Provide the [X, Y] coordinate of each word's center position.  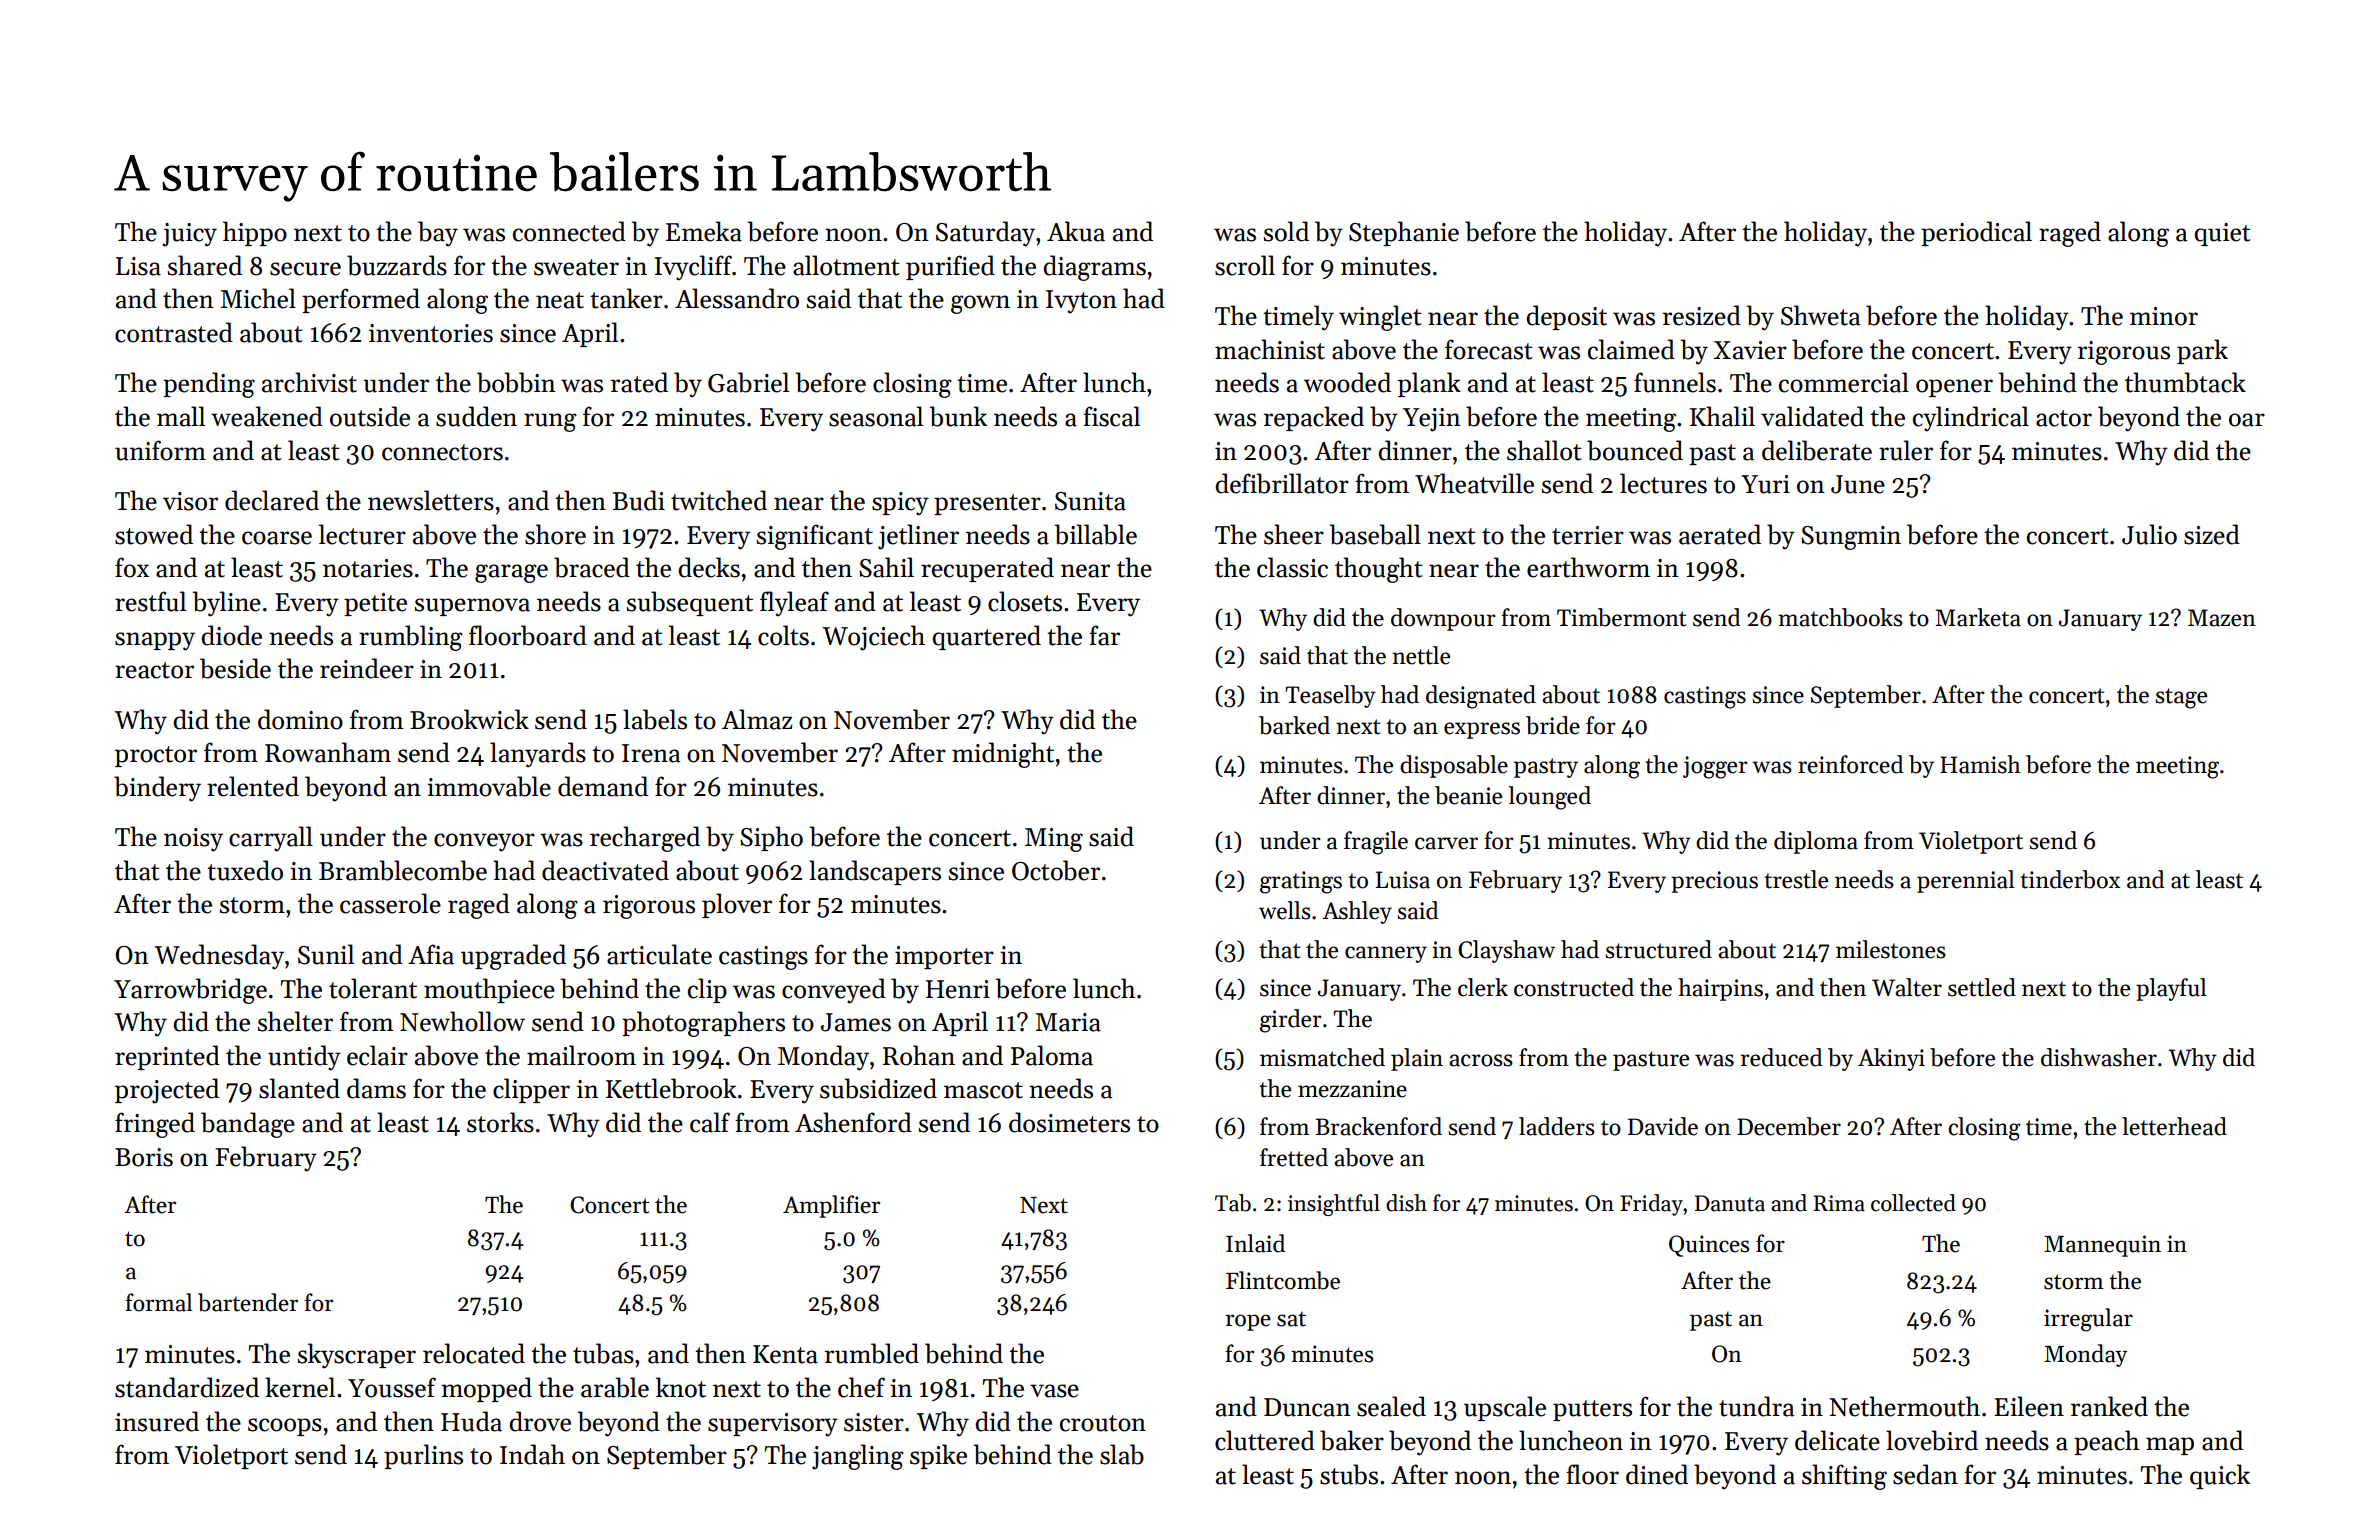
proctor [156, 756]
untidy [304, 1058]
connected [569, 231]
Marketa [1978, 617]
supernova [472, 607]
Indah [532, 1454]
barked [1294, 725]
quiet [2222, 234]
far [1104, 635]
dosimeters [1069, 1122]
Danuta [1730, 1203]
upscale [1505, 1408]
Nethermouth [1905, 1406]
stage [2181, 698]
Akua [1076, 231]
